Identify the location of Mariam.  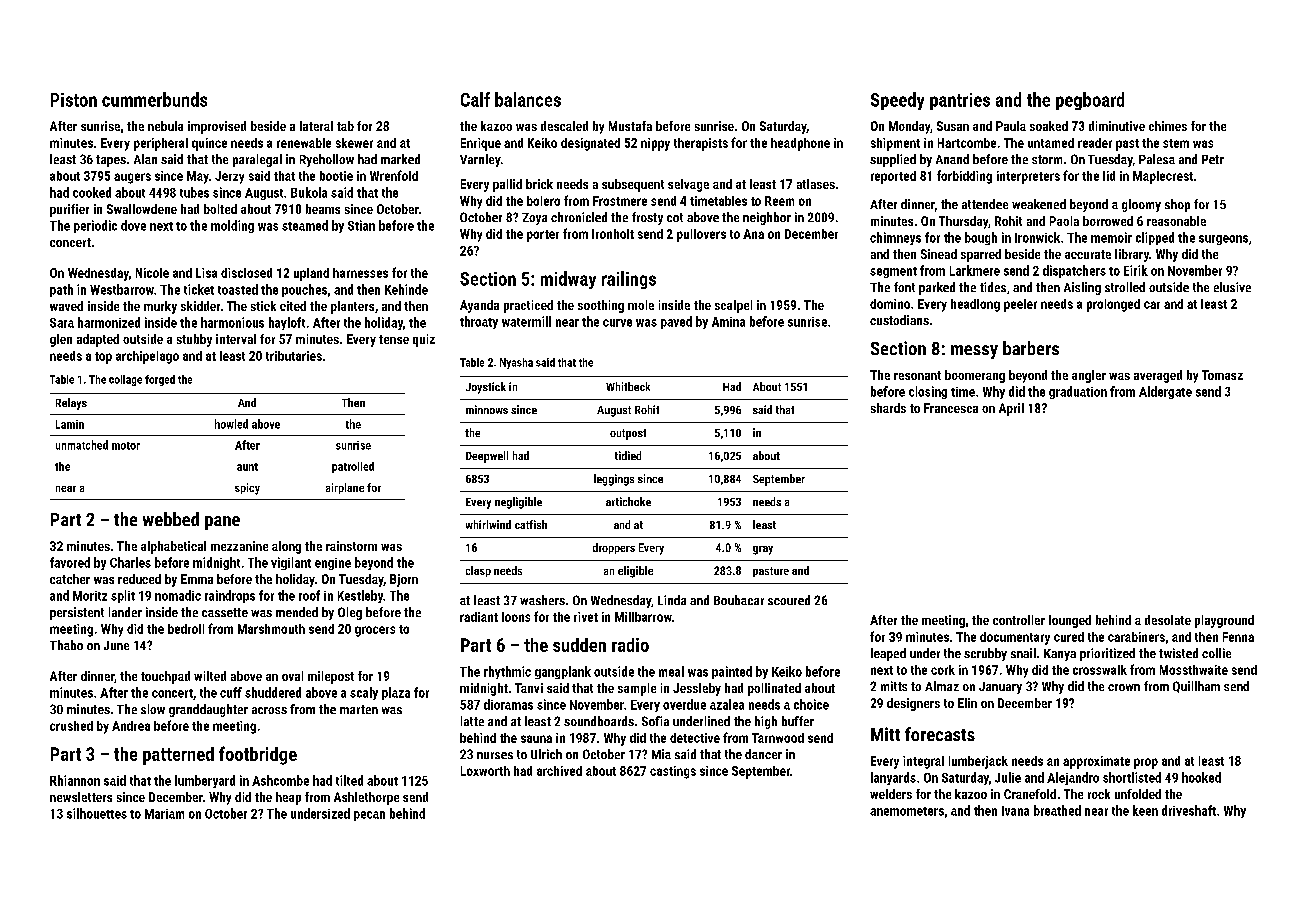
(164, 814).
